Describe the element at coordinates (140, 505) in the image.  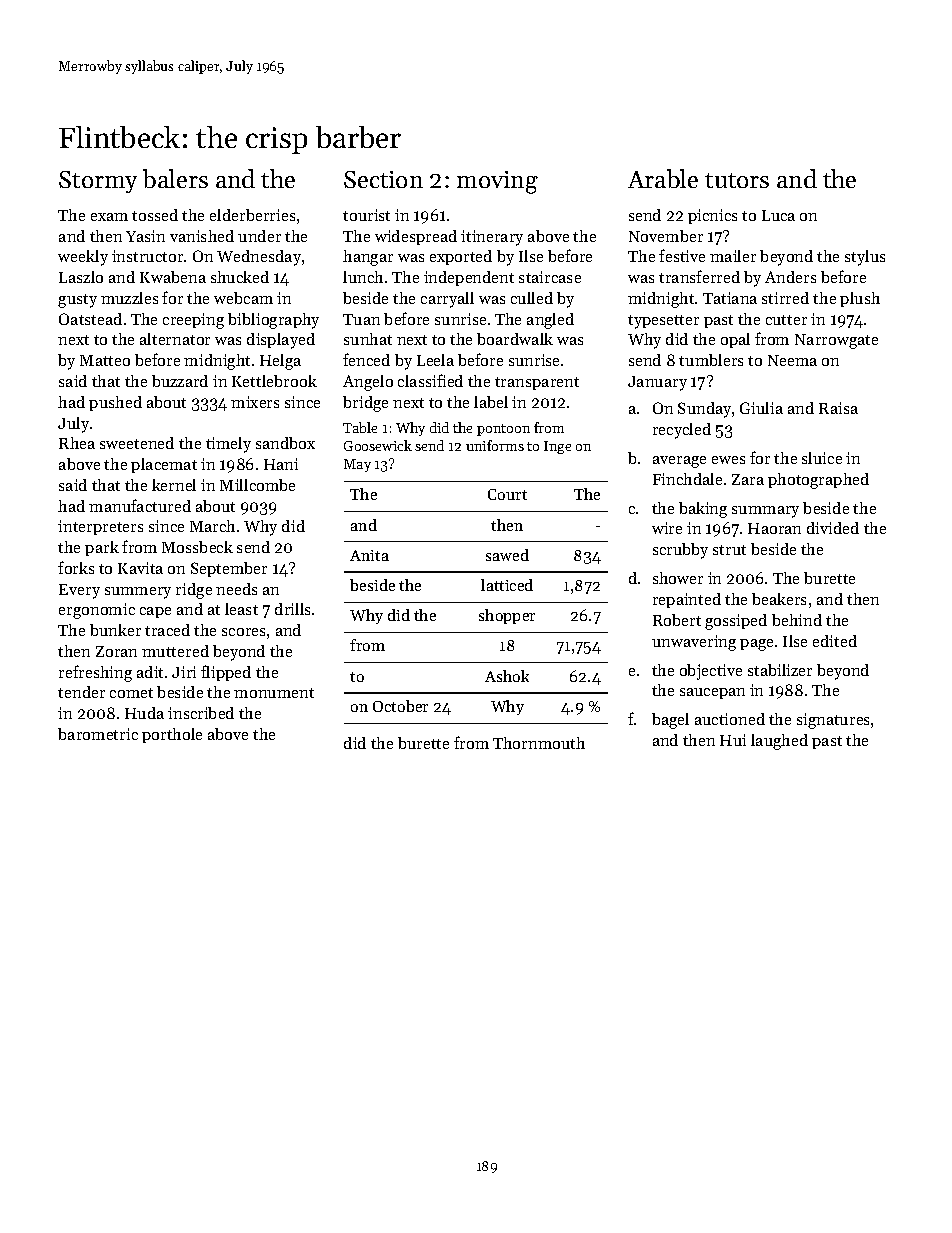
I see `manufactured` at that location.
